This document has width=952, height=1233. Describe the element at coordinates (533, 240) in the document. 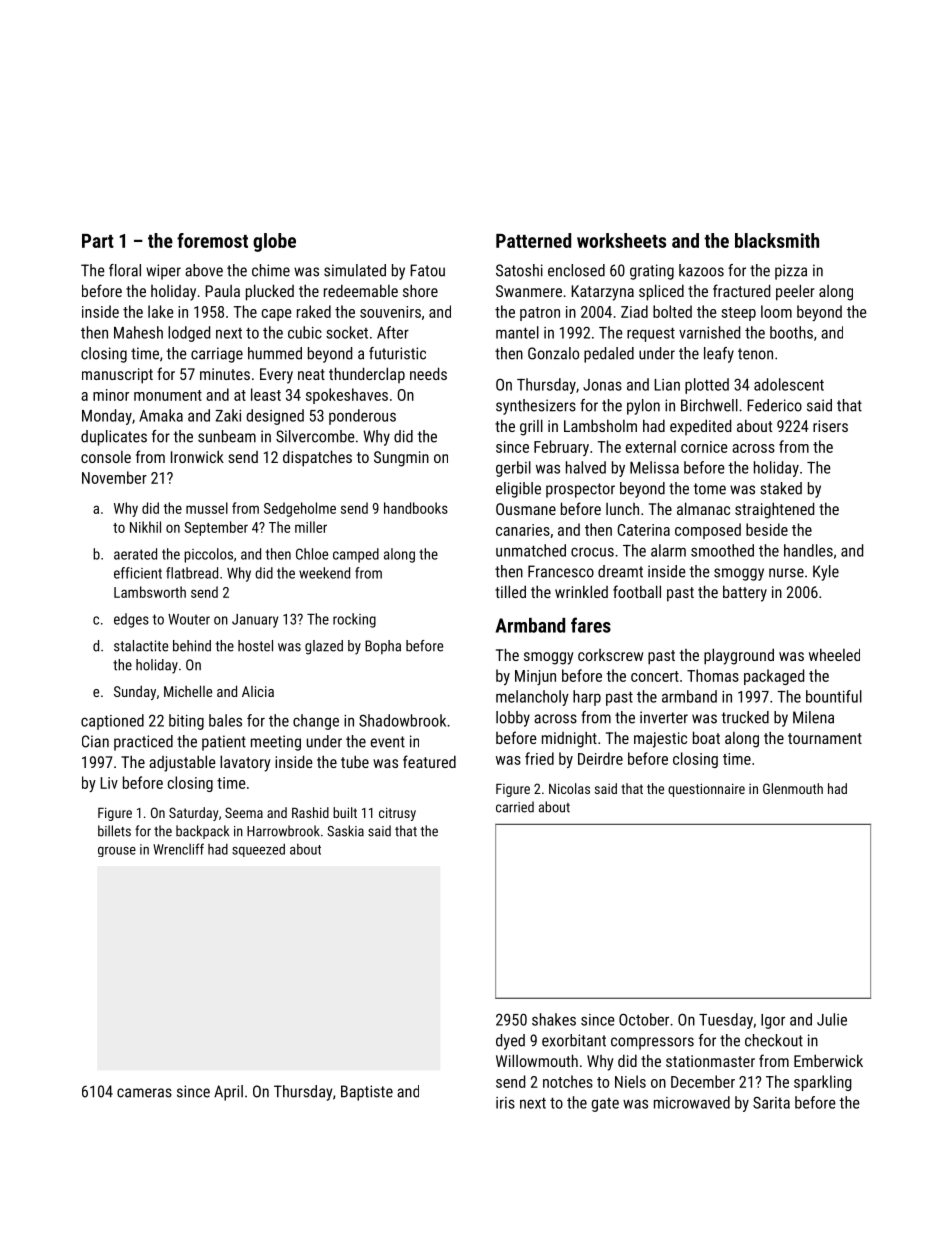

I see `Patterned` at that location.
